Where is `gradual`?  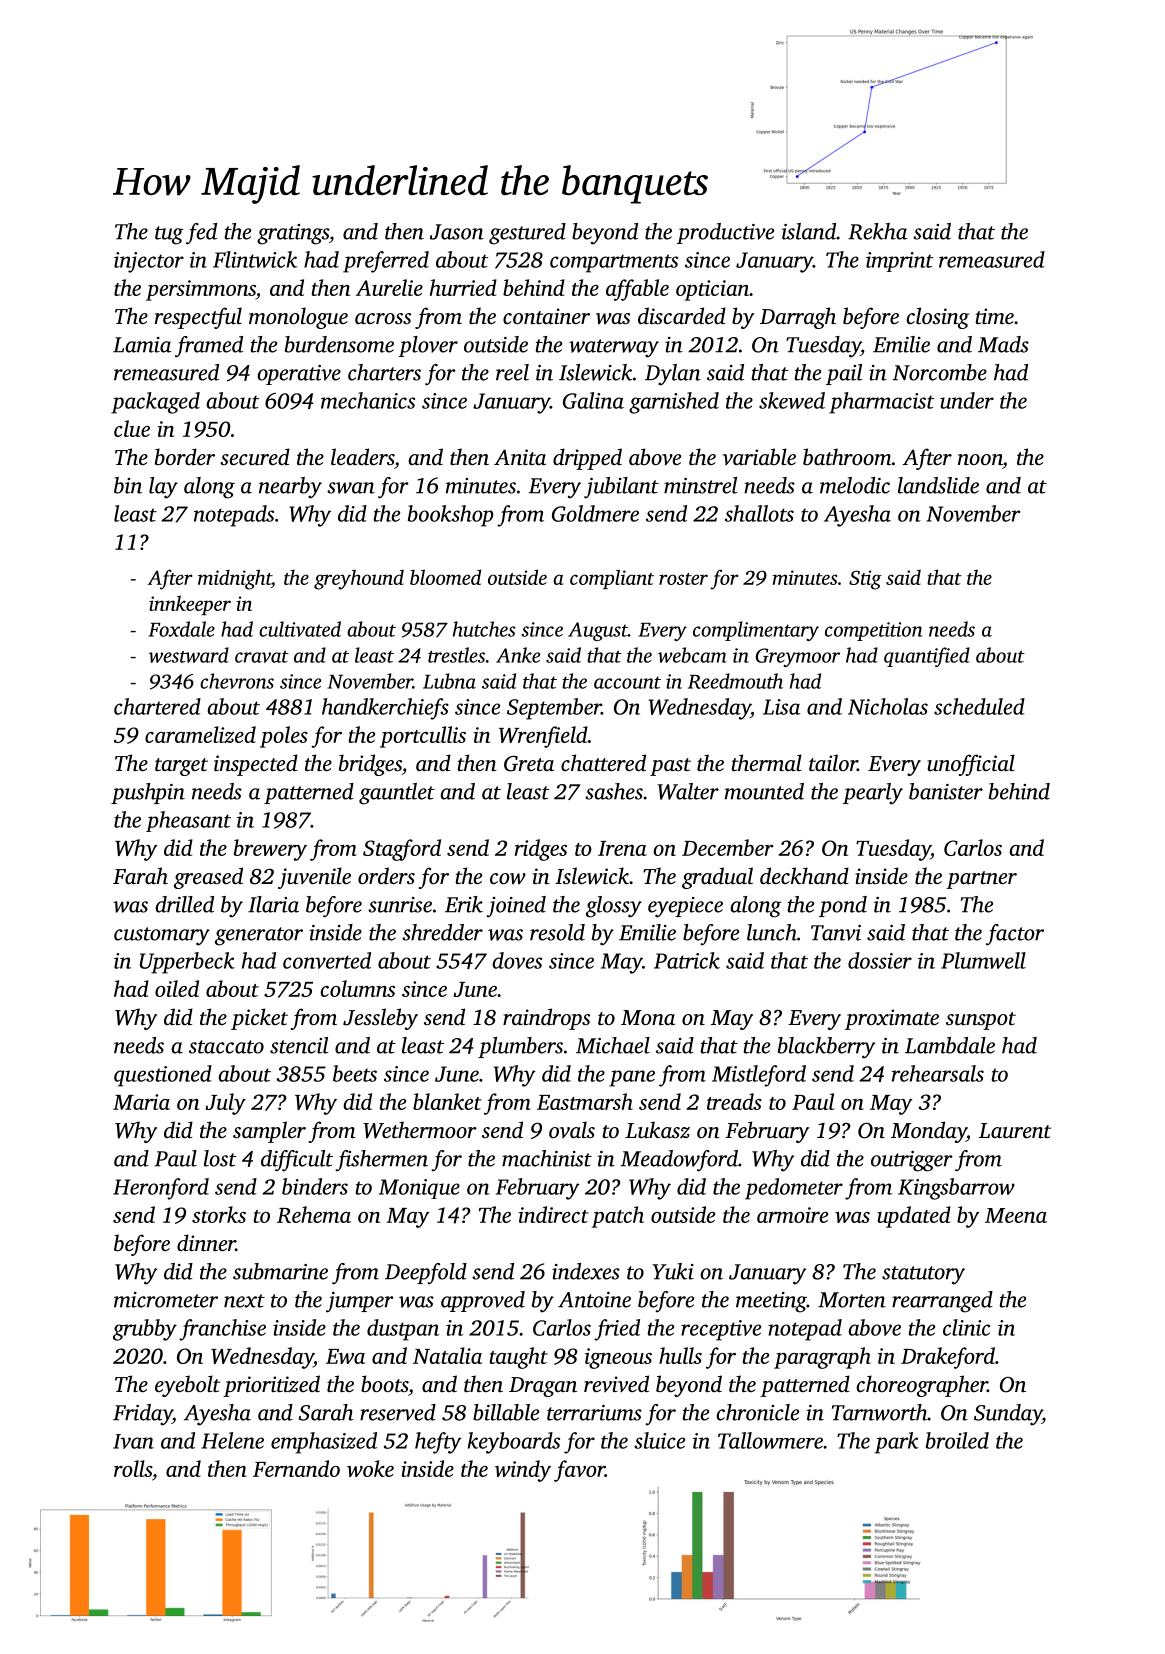
gradual is located at coordinates (717, 878).
